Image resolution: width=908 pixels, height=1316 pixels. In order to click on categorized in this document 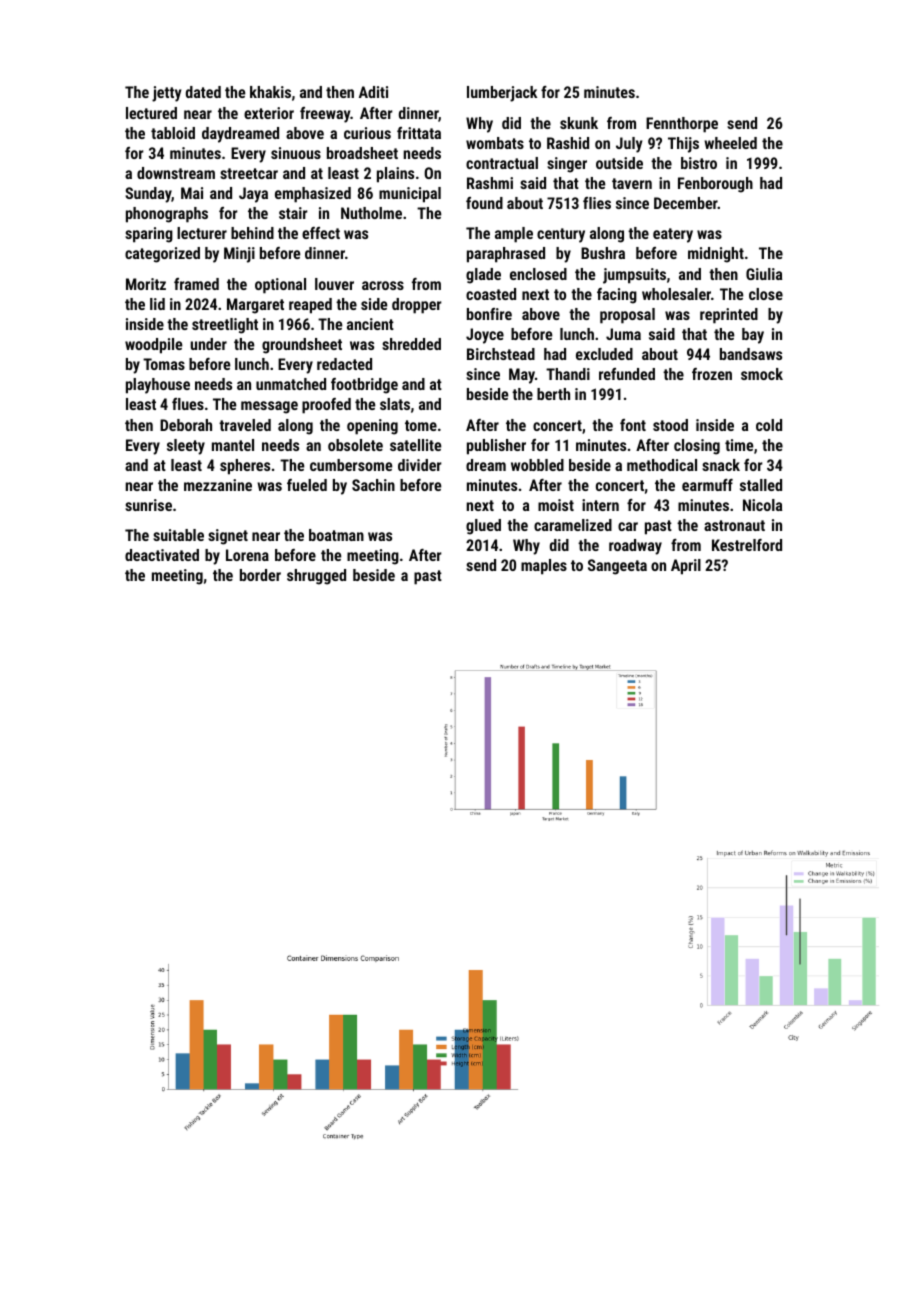, I will do `click(162, 255)`.
